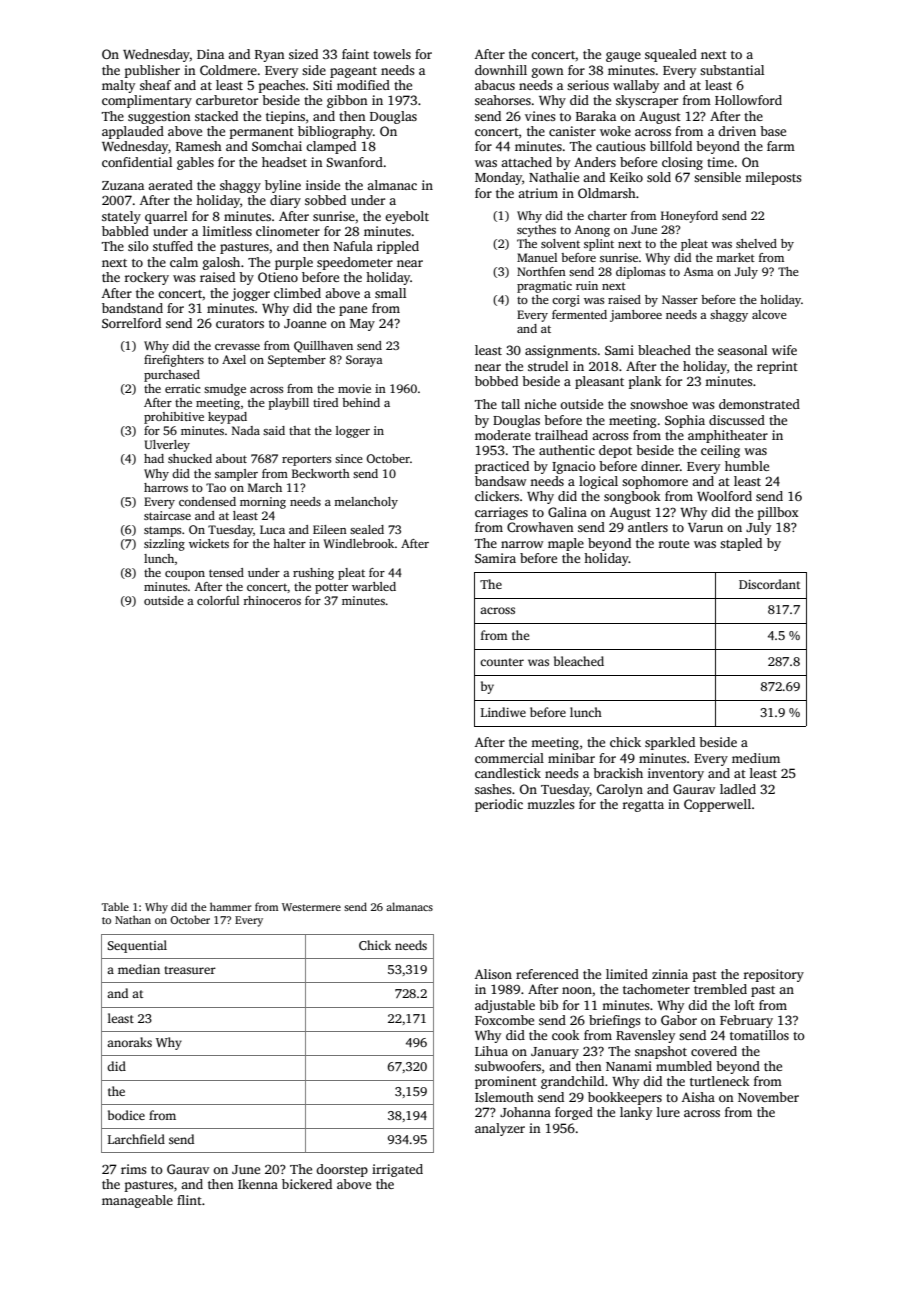 The image size is (908, 1316). I want to click on ladled, so click(738, 789).
